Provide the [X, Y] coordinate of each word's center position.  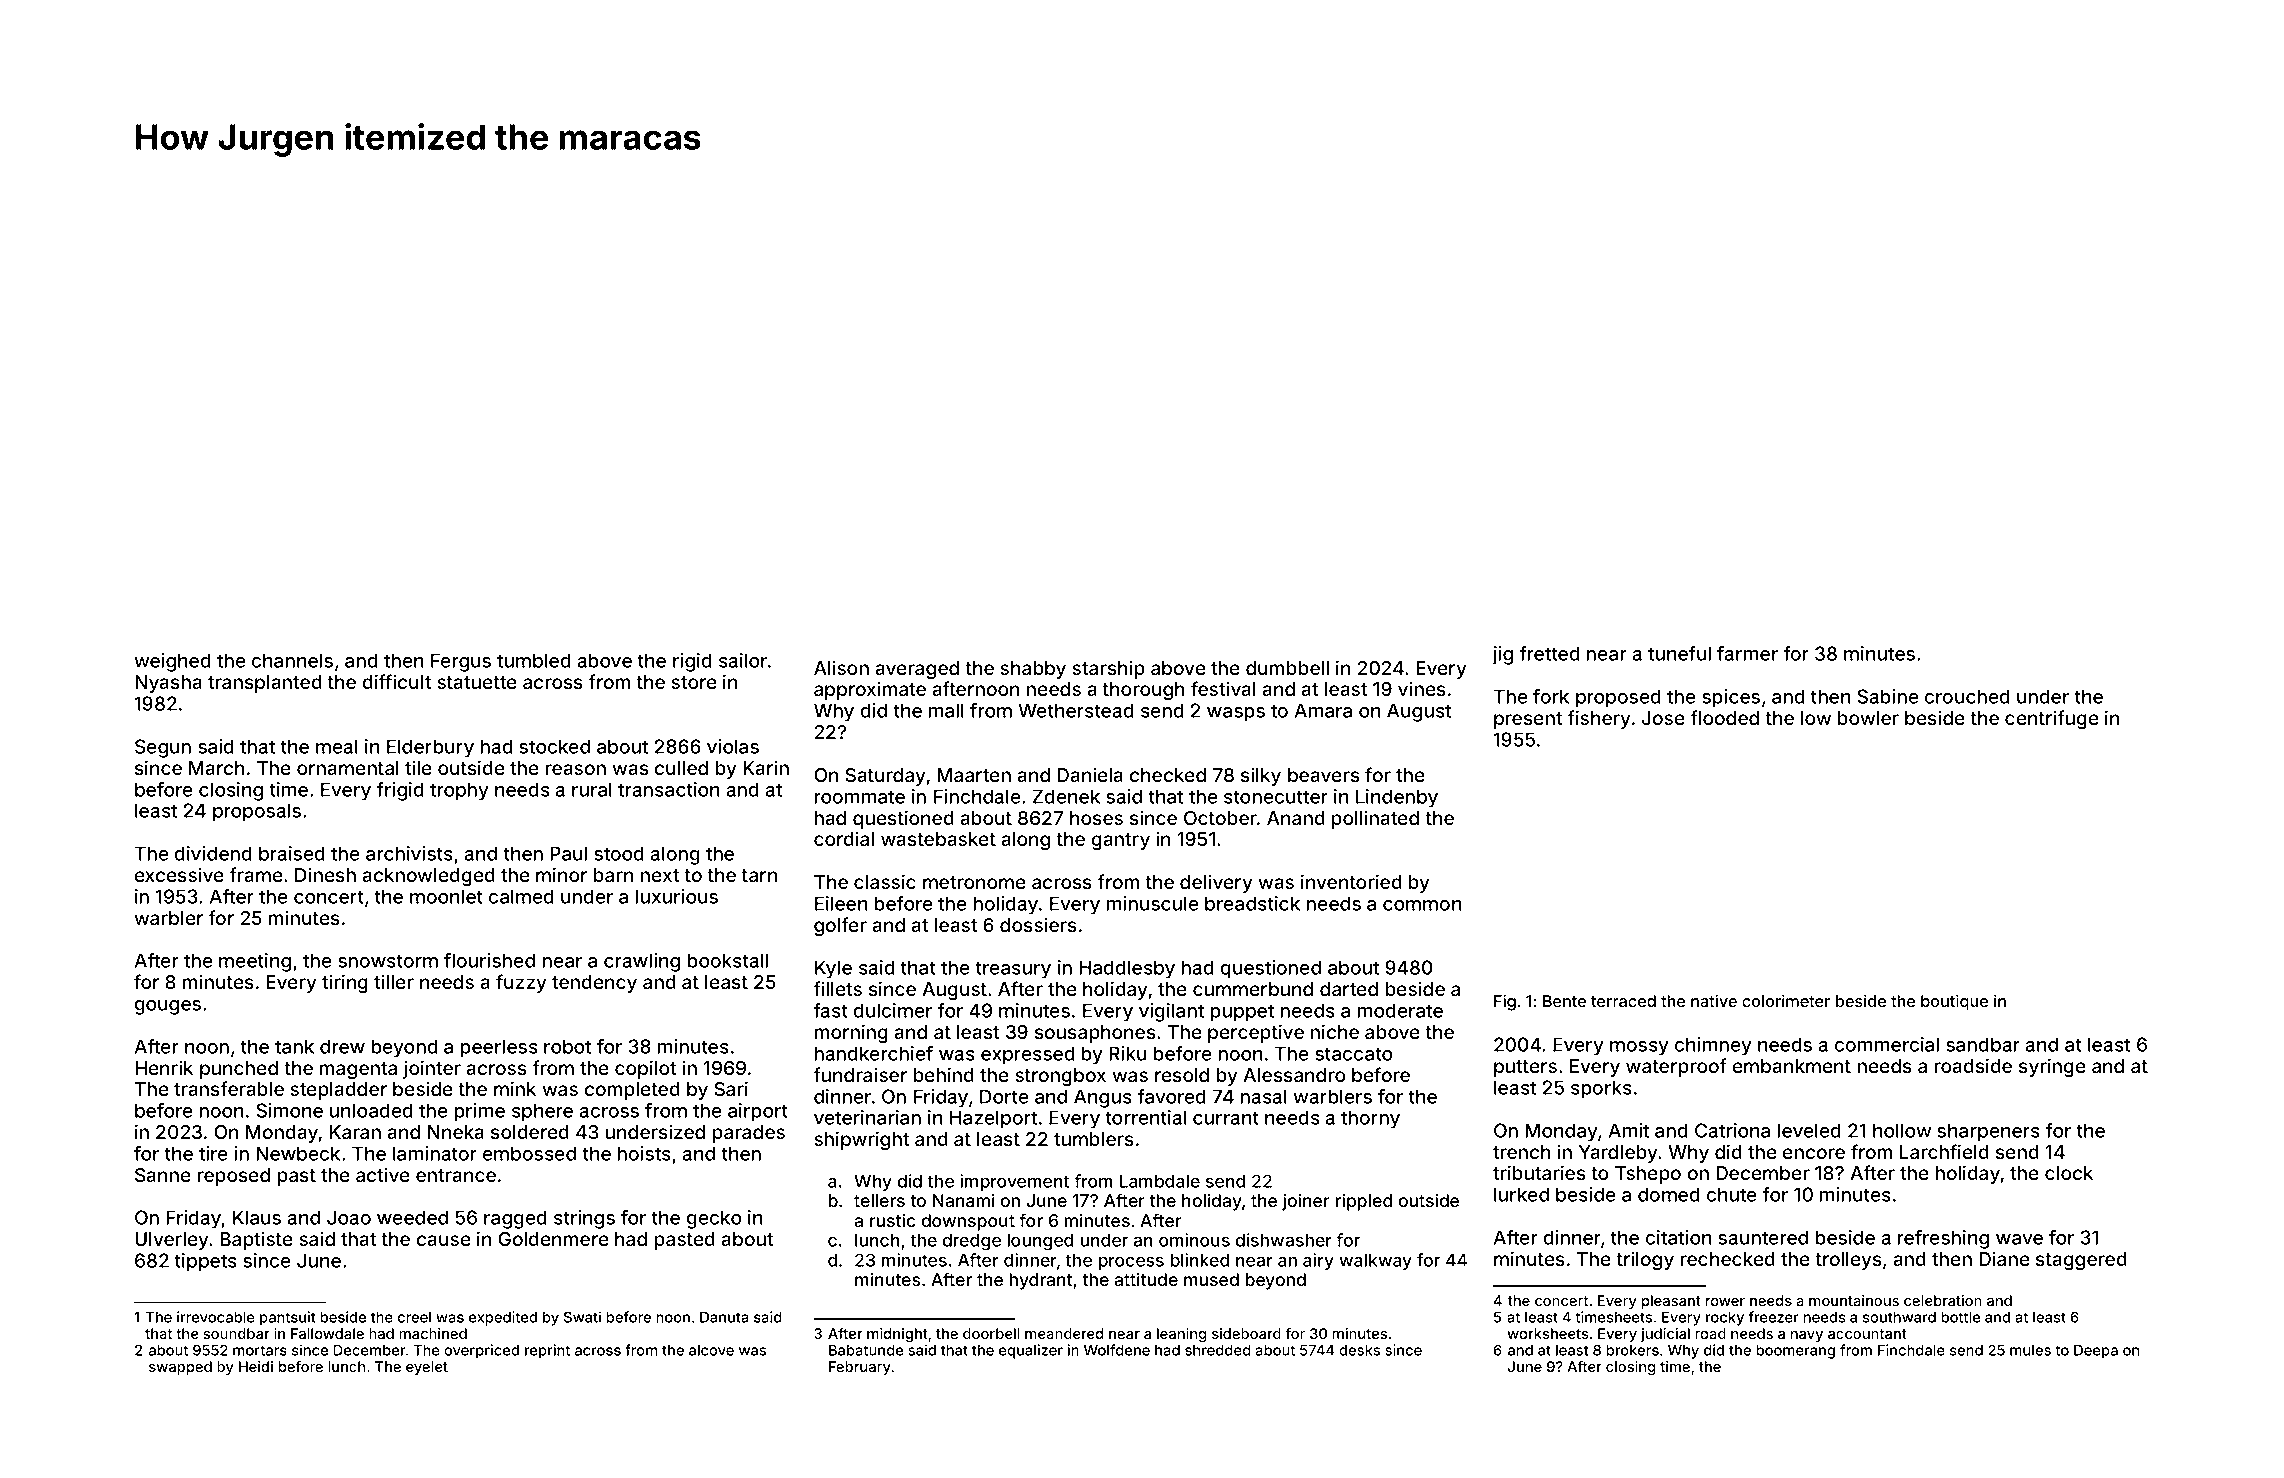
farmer [1747, 653]
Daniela [1090, 774]
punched [239, 1070]
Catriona [1732, 1130]
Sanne [163, 1175]
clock [2069, 1173]
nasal [1264, 1096]
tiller [394, 981]
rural [592, 789]
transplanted [265, 684]
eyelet [427, 1368]
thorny [1370, 1119]
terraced [1623, 1001]
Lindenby [1397, 798]
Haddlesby [1127, 969]
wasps [1236, 714]
